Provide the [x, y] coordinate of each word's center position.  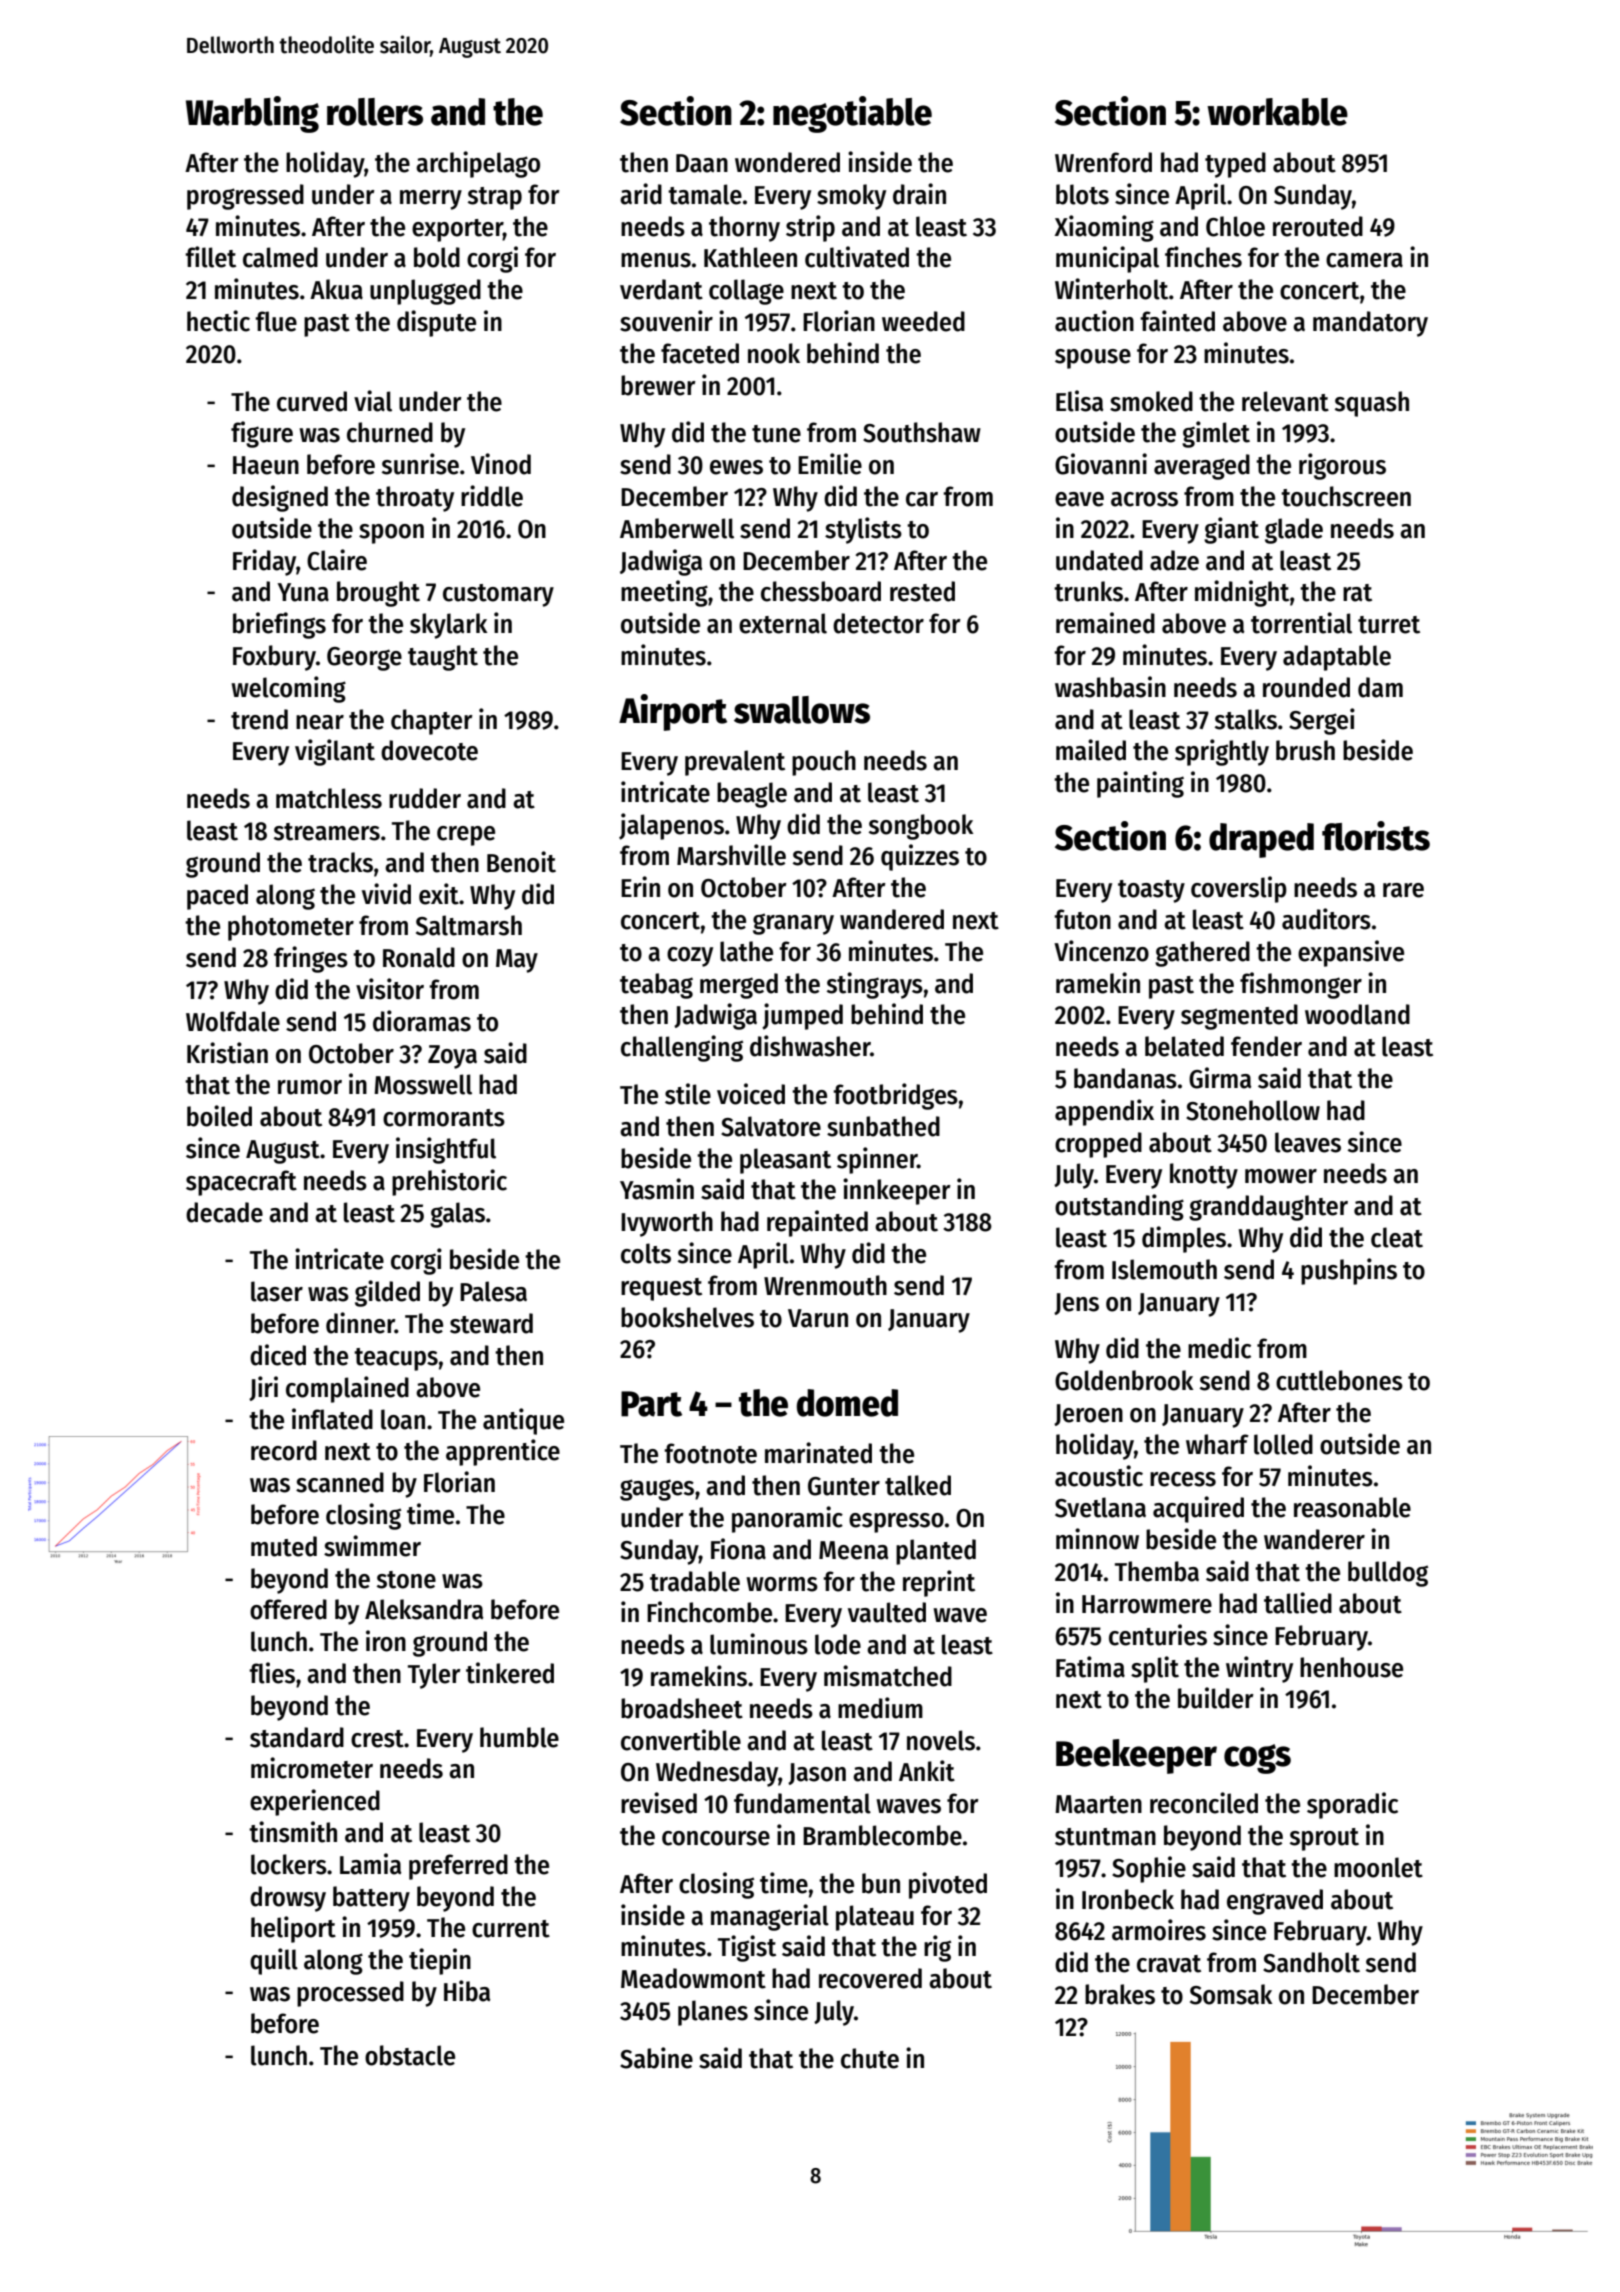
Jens [1076, 1304]
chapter [432, 722]
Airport [673, 712]
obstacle [410, 2055]
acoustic [1099, 1476]
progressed [245, 197]
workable [1277, 112]
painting [1140, 784]
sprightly [1222, 752]
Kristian [227, 1053]
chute [870, 2058]
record [284, 1450]
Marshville [731, 855]
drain [919, 194]
